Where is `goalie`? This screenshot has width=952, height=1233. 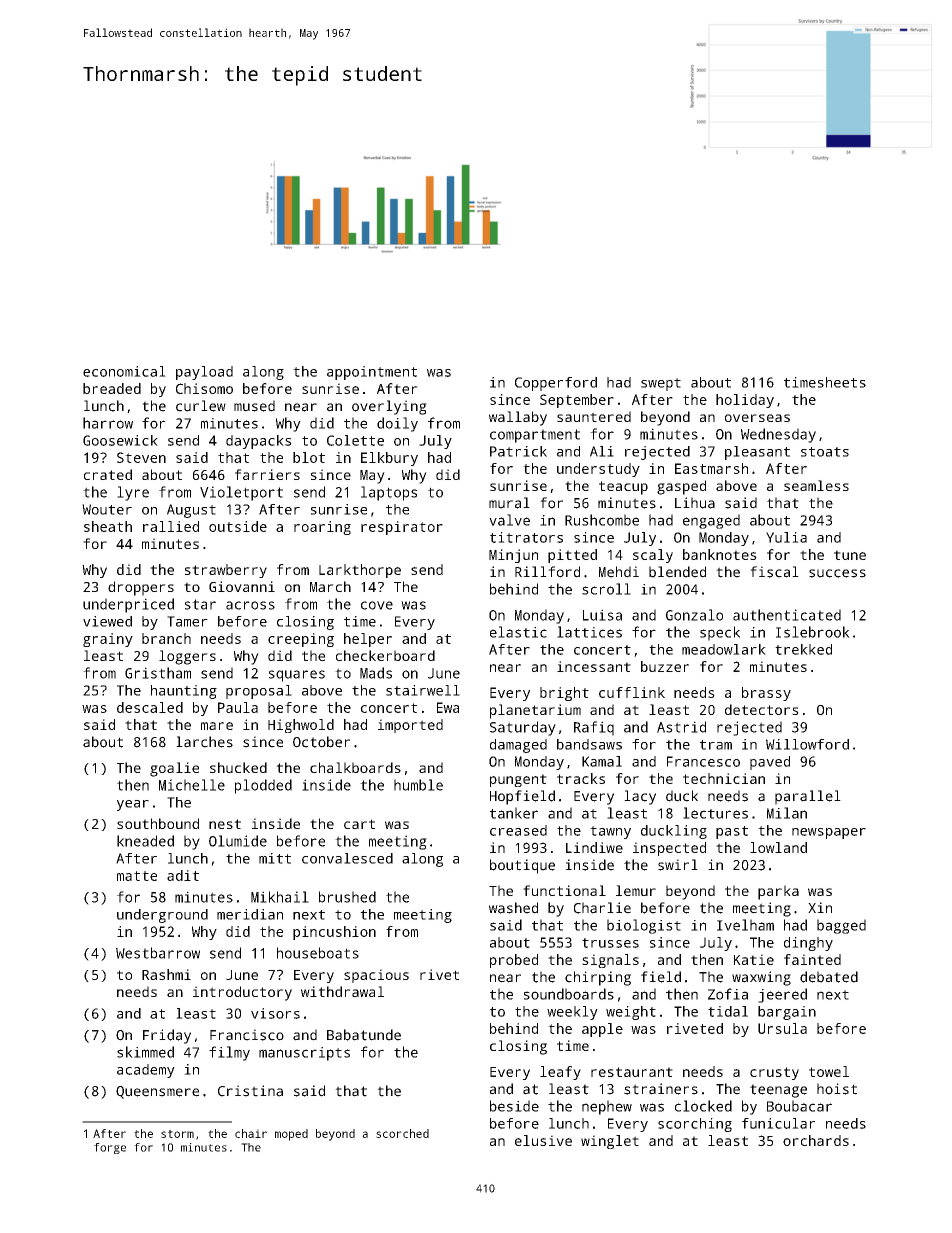 goalie is located at coordinates (174, 769).
